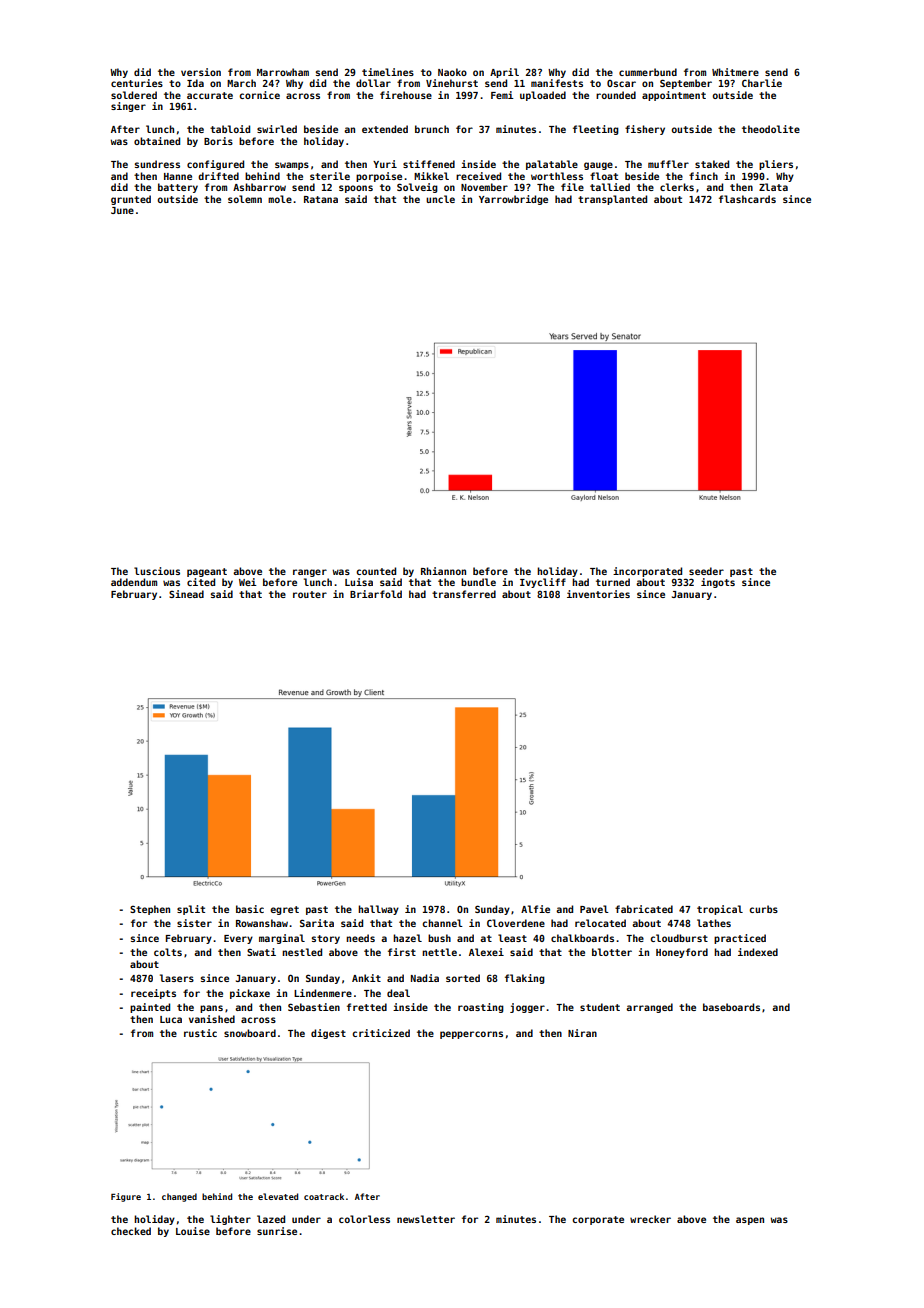 The width and height of the page is (924, 1308). Describe the element at coordinates (179, 1197) in the page. I see `changed` at that location.
